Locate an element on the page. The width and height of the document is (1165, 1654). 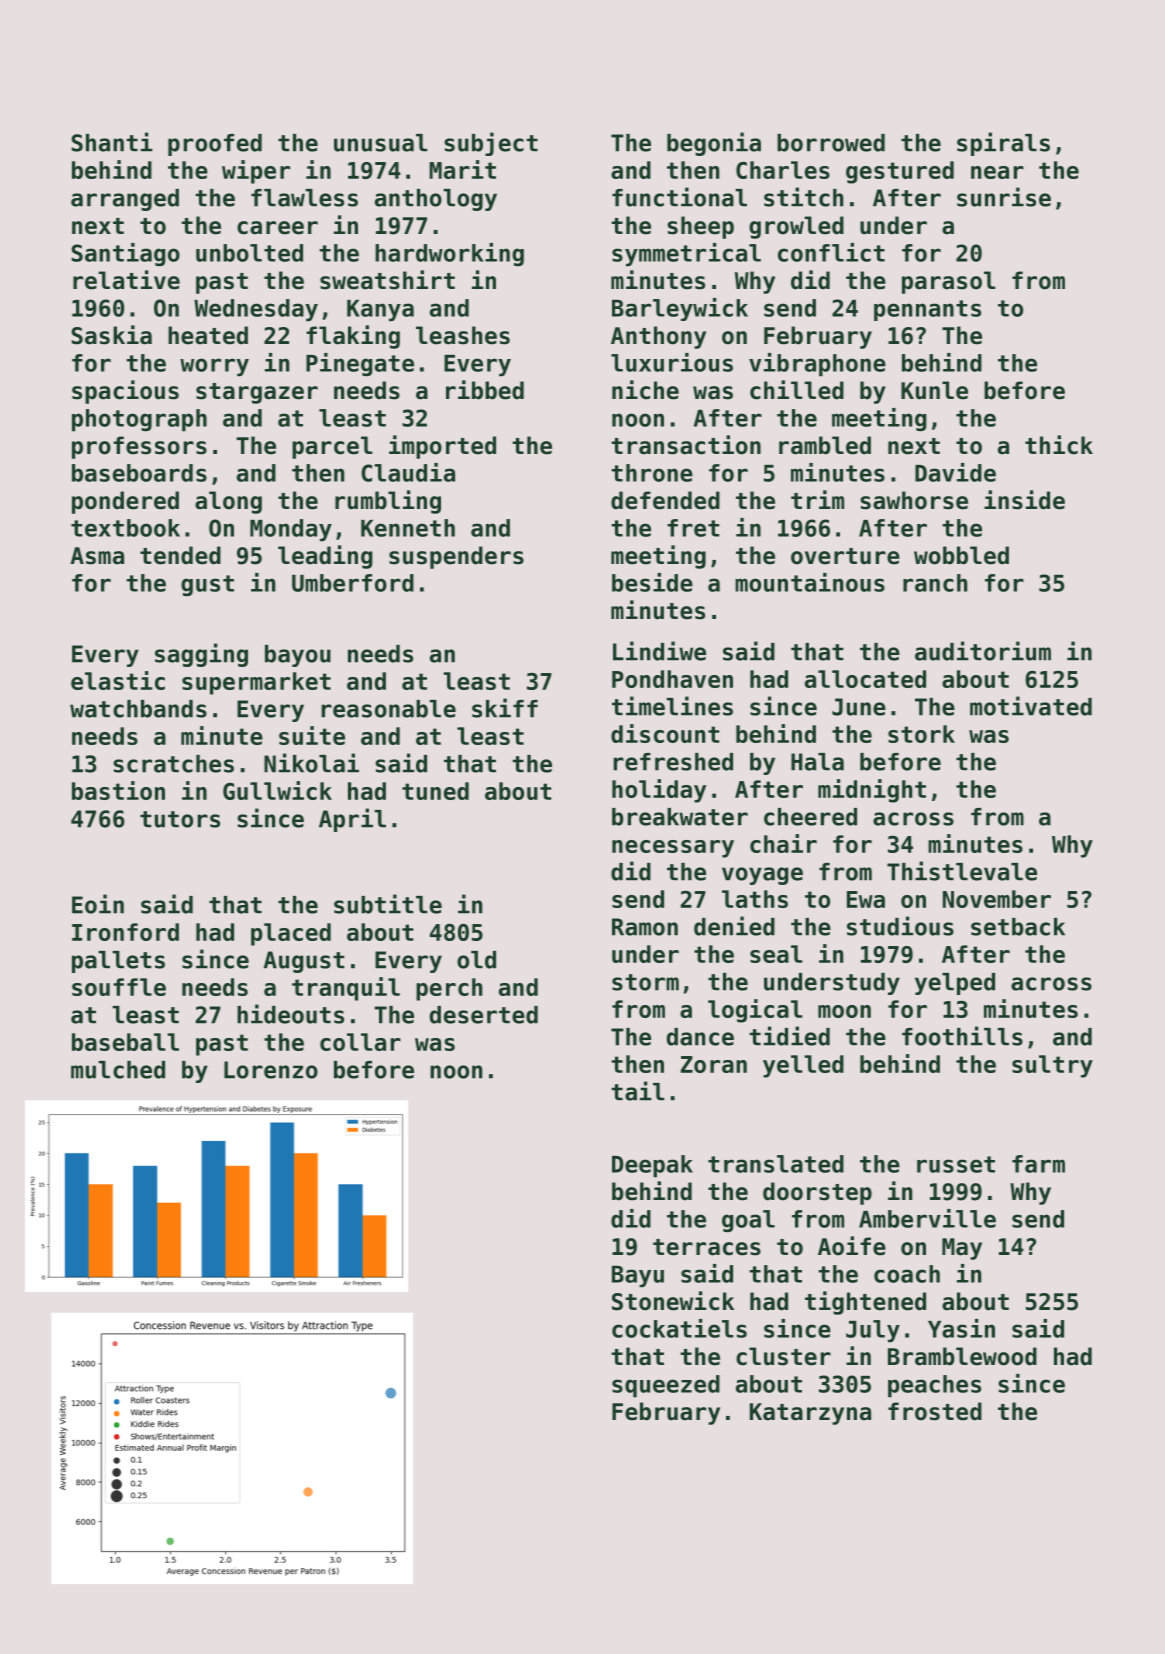
spirals is located at coordinates (1003, 144).
